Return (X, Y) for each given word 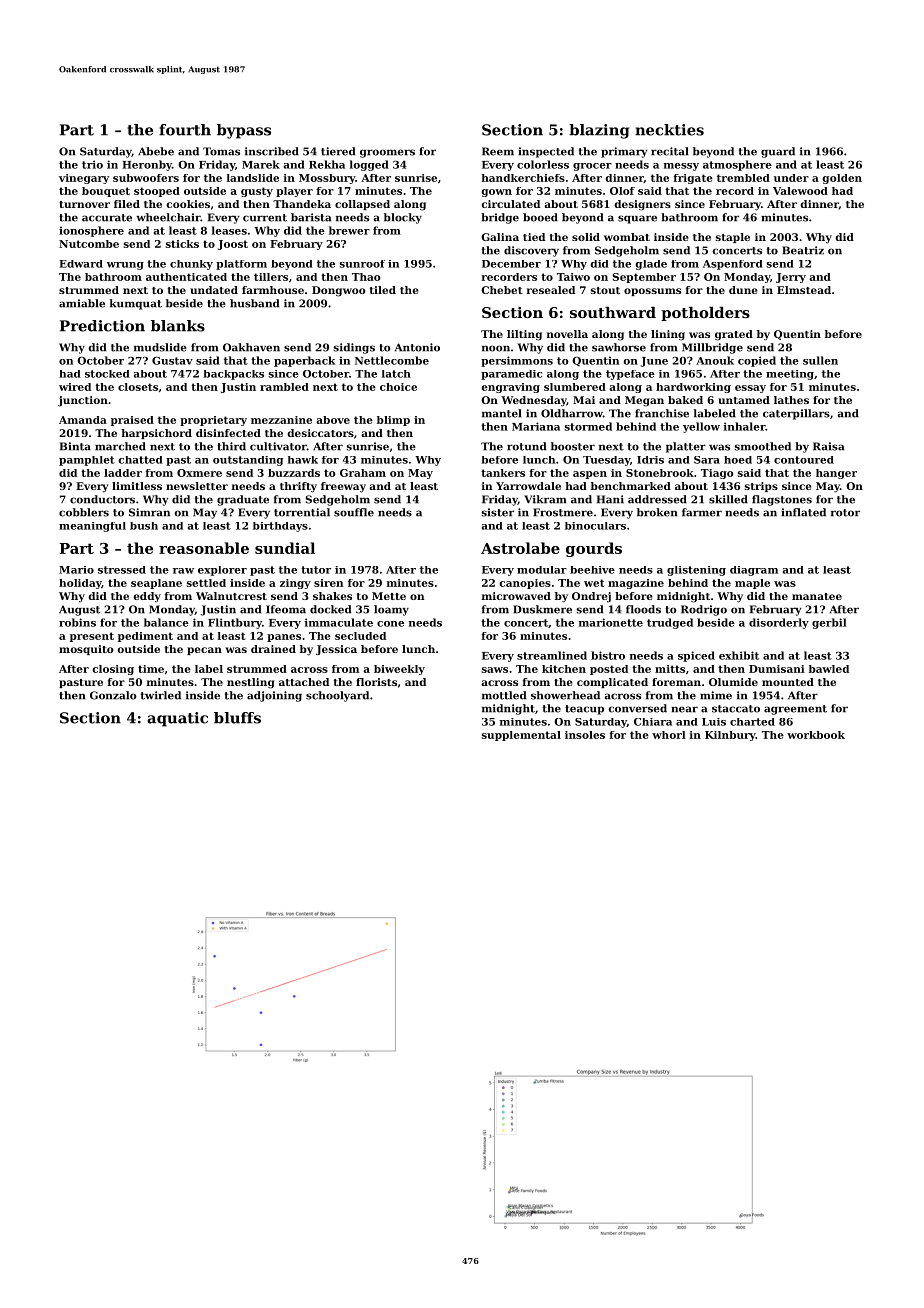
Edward (81, 264)
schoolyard (337, 696)
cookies (188, 204)
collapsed (362, 205)
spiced (696, 656)
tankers (503, 473)
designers (642, 205)
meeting (790, 375)
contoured (804, 460)
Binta (75, 446)
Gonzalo (113, 695)
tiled (383, 290)
